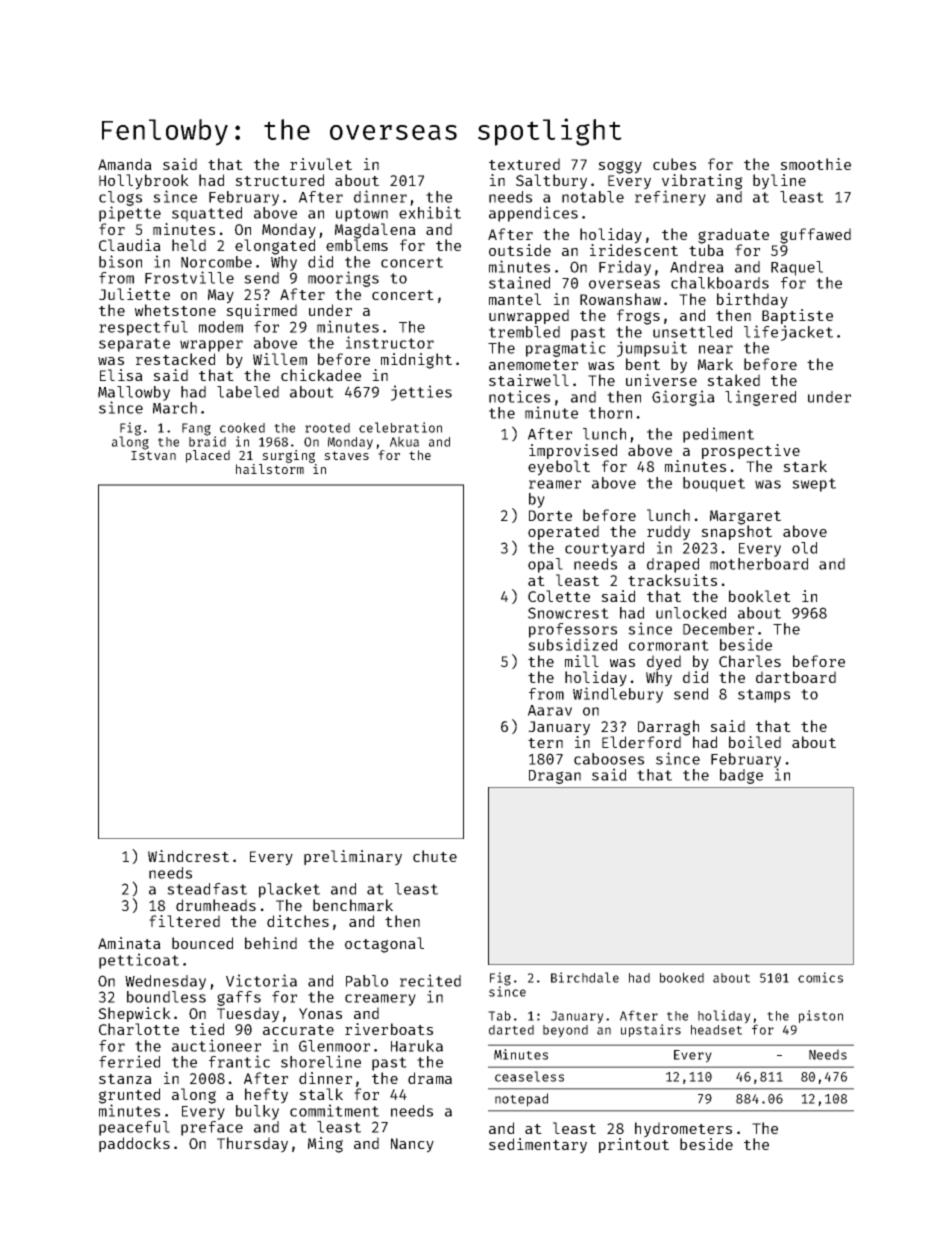  I want to click on Mallowby, so click(134, 393).
